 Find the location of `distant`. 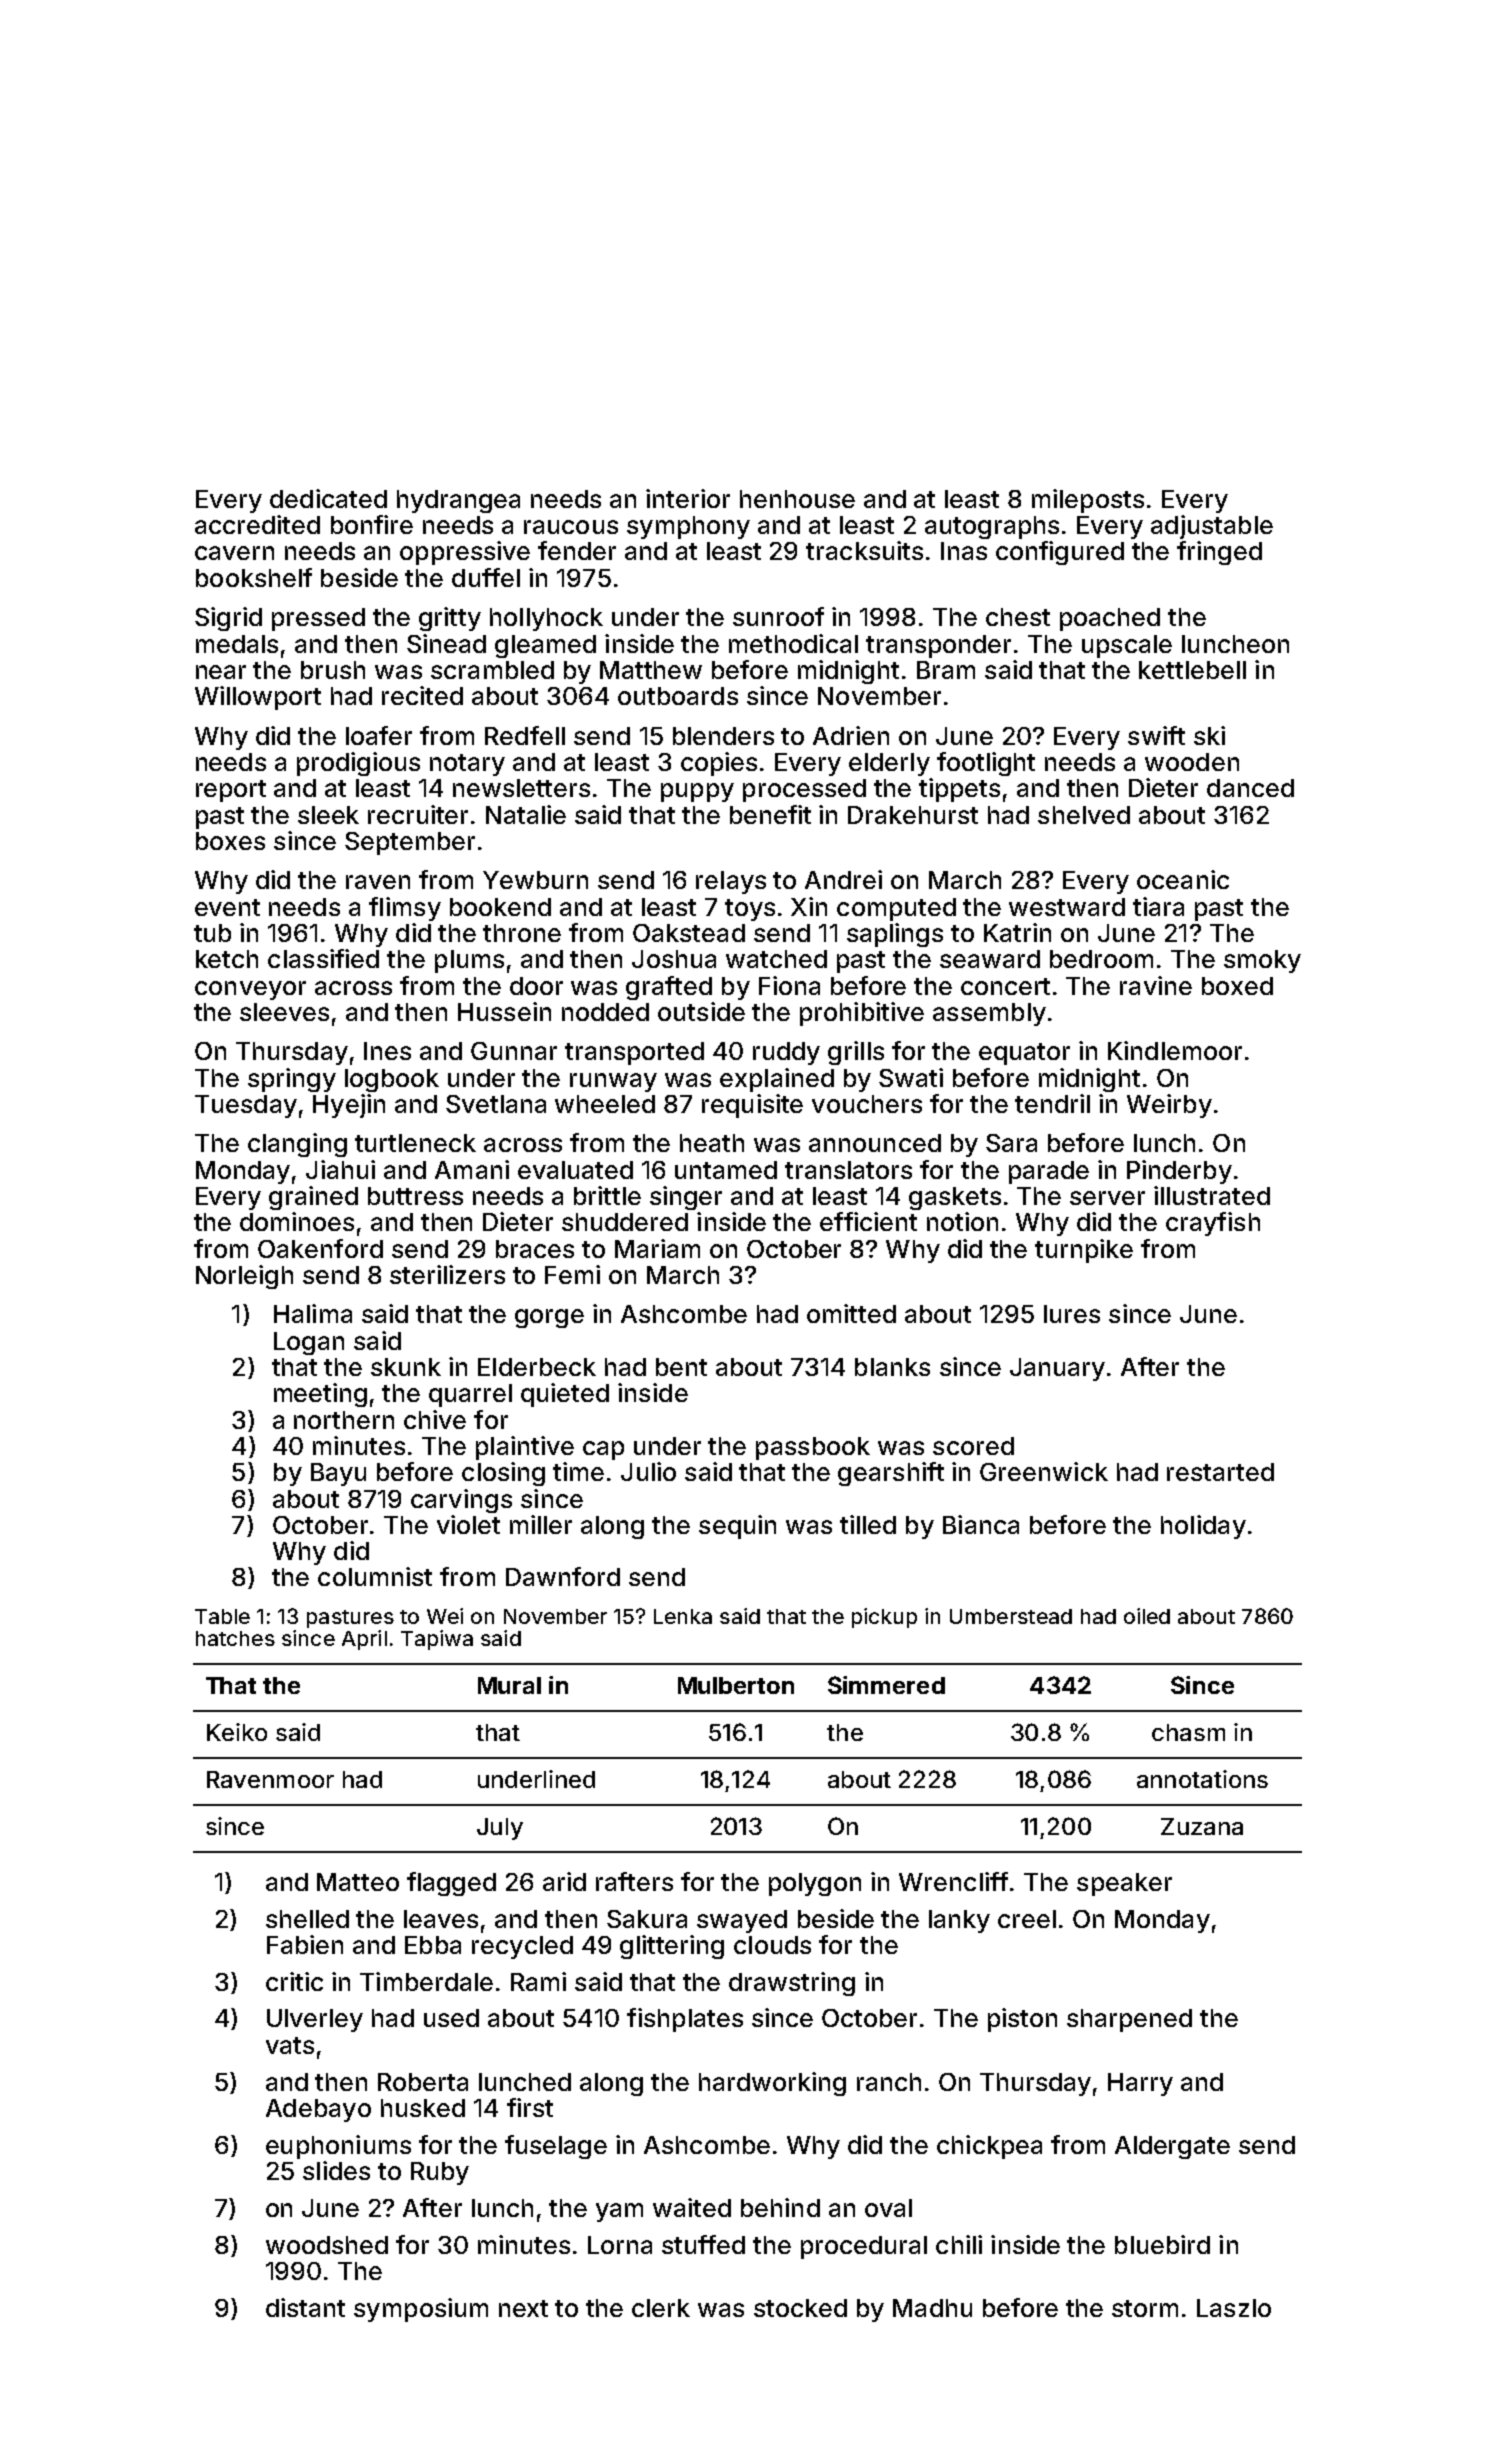

distant is located at coordinates (305, 2307).
